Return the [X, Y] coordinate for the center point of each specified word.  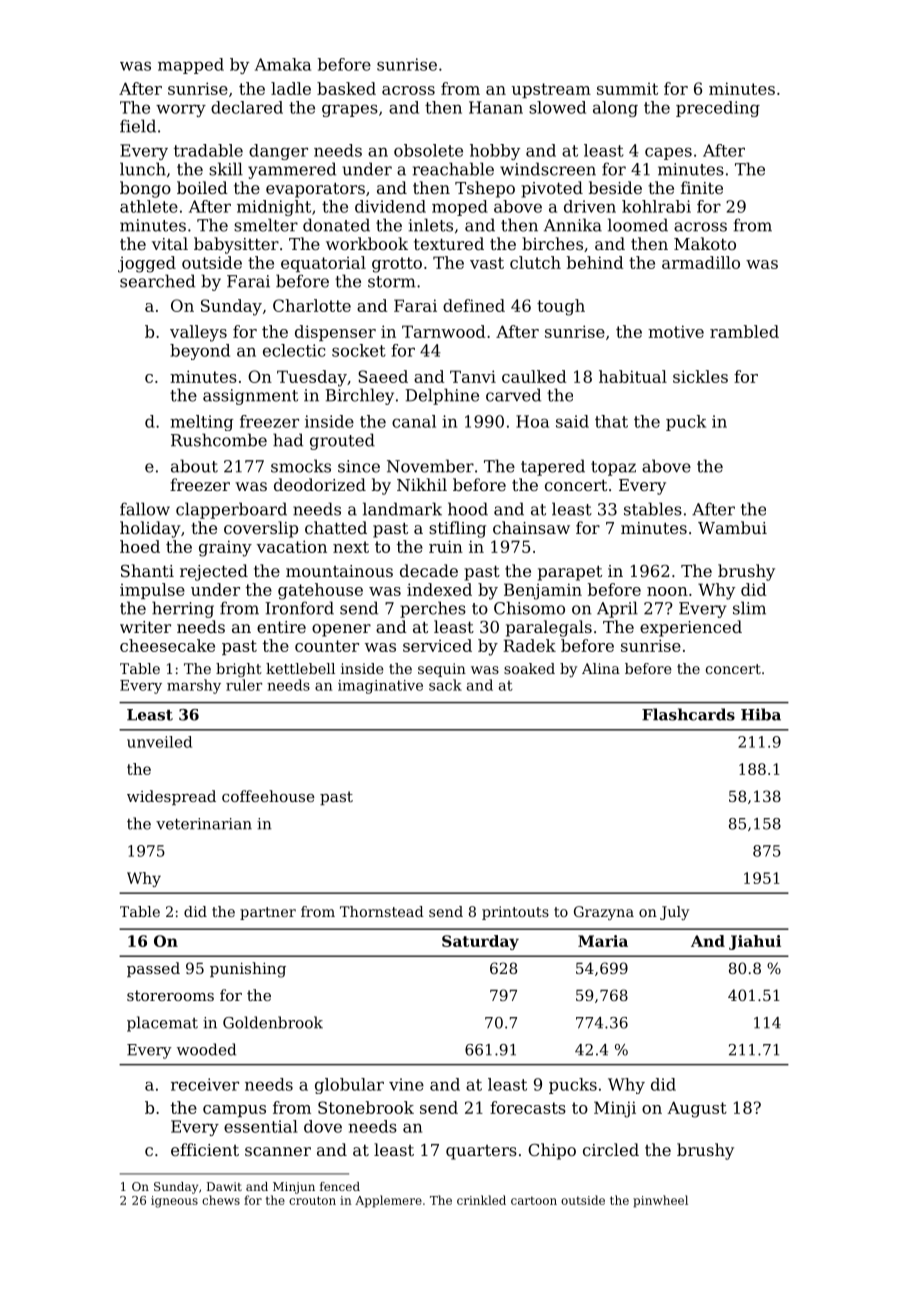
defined [474, 305]
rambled [744, 331]
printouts [515, 913]
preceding [718, 109]
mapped [191, 66]
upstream [551, 90]
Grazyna [604, 913]
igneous [174, 1202]
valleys [198, 333]
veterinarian [204, 824]
